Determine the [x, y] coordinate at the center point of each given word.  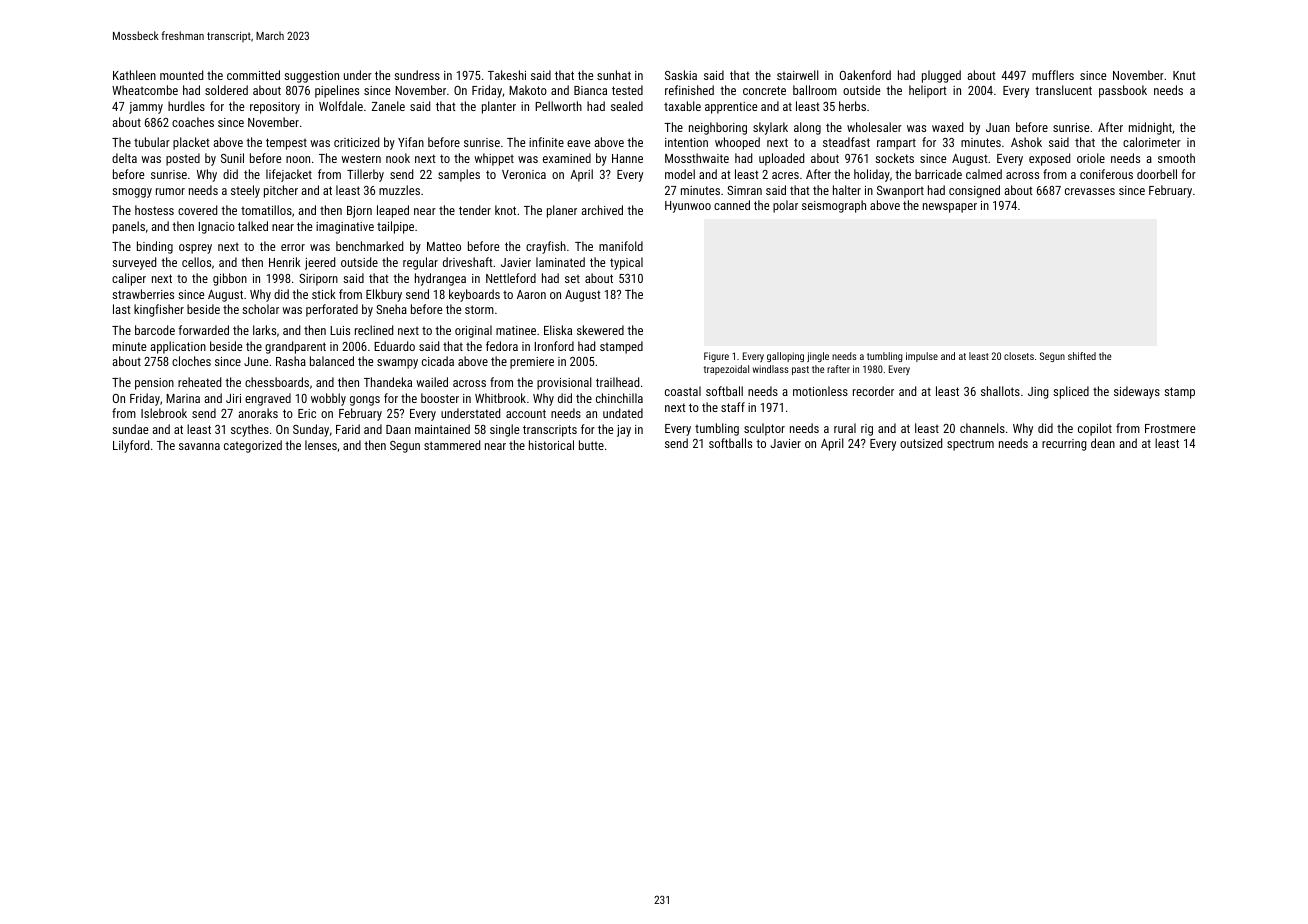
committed [253, 75]
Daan [398, 429]
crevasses [1090, 191]
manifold [621, 246]
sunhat [614, 75]
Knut [1184, 75]
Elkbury [384, 295]
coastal [683, 391]
